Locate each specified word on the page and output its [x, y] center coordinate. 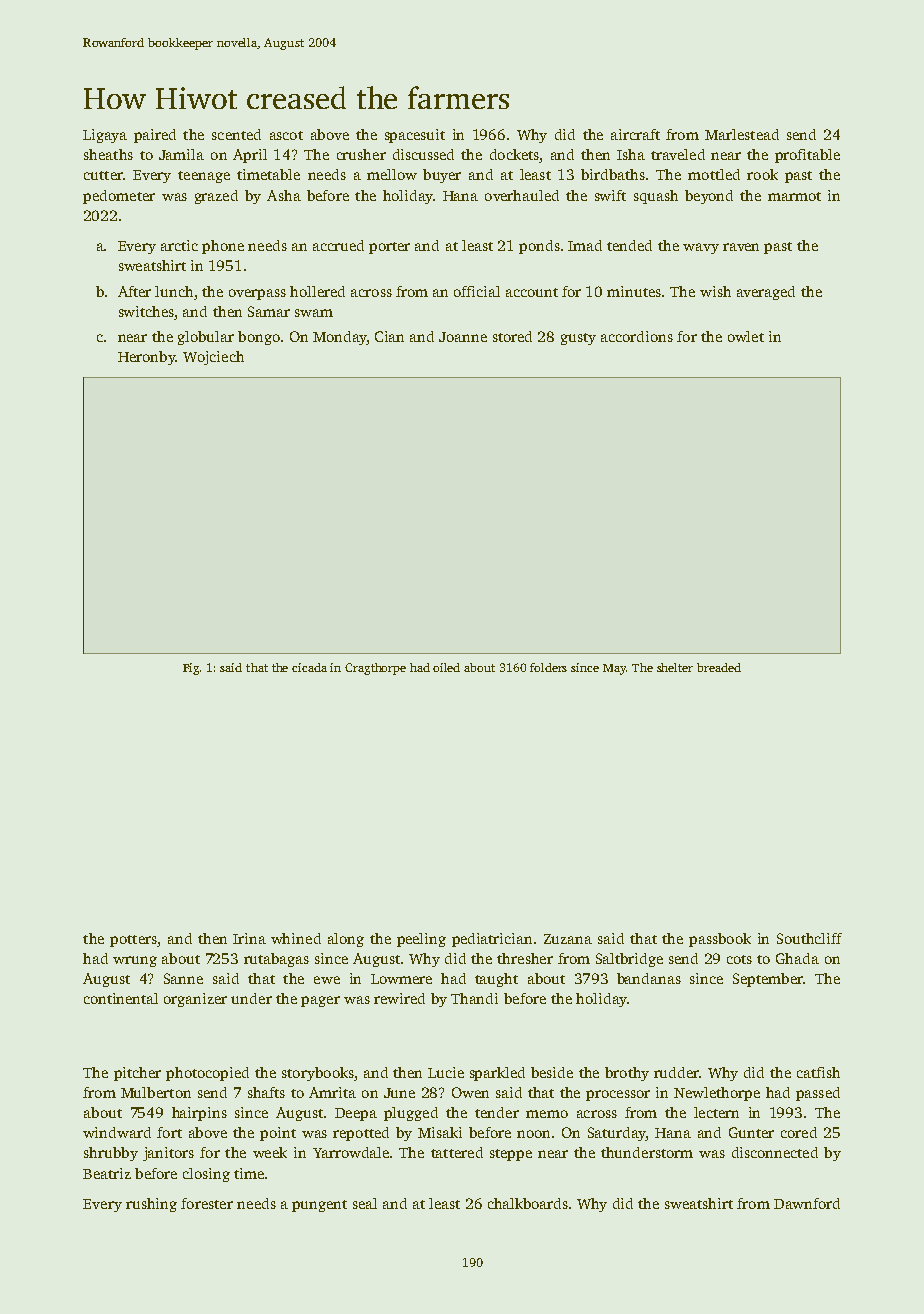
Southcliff [809, 938]
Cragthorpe [375, 669]
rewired [399, 998]
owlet [746, 336]
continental [121, 998]
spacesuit [415, 136]
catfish [818, 1072]
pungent [319, 1206]
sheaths [108, 154]
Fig [191, 669]
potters [133, 941]
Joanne [463, 337]
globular [206, 338]
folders [548, 667]
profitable [807, 156]
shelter [675, 667]
